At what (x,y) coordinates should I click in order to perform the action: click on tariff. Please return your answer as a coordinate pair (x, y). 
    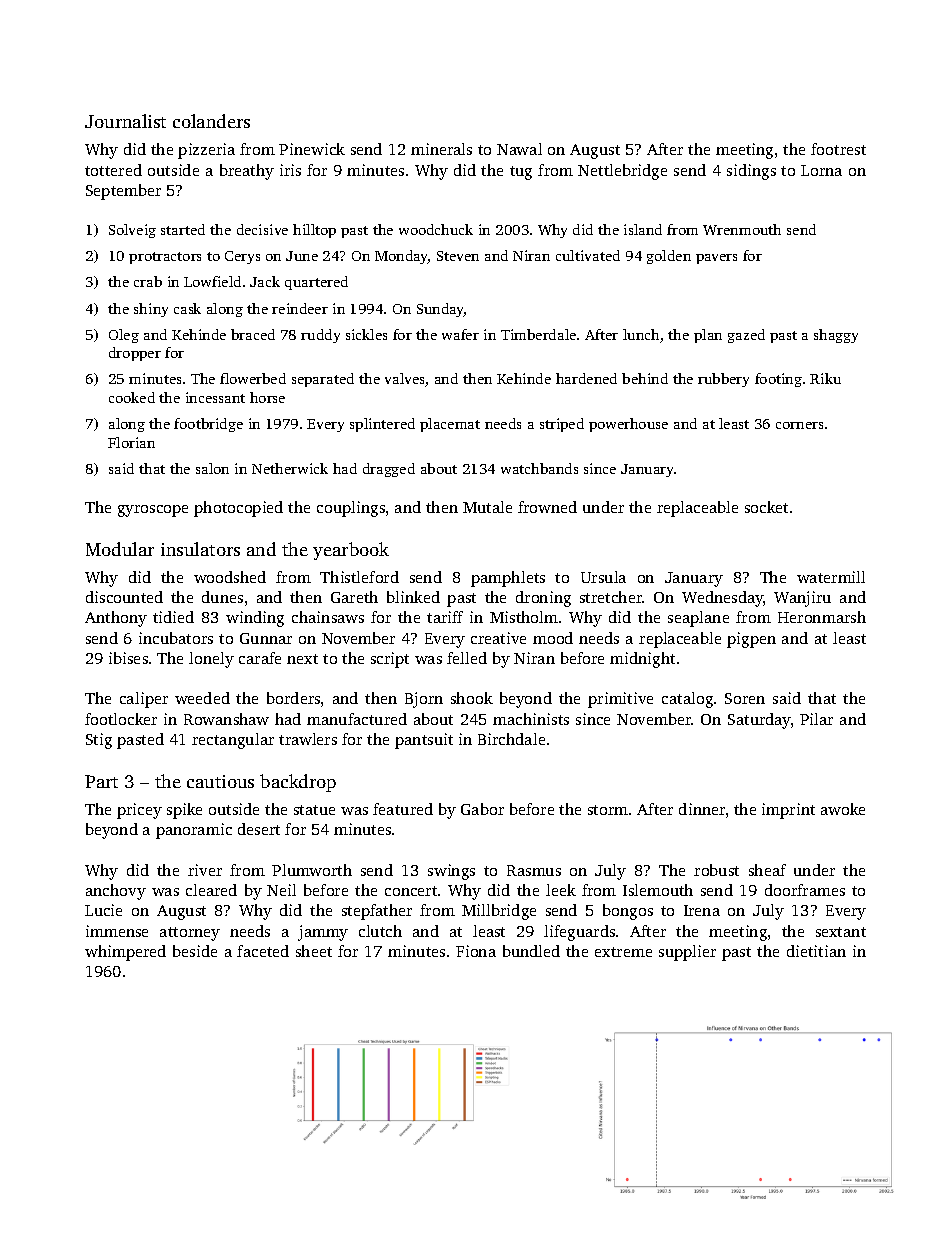
    Looking at the image, I should click on (445, 617).
